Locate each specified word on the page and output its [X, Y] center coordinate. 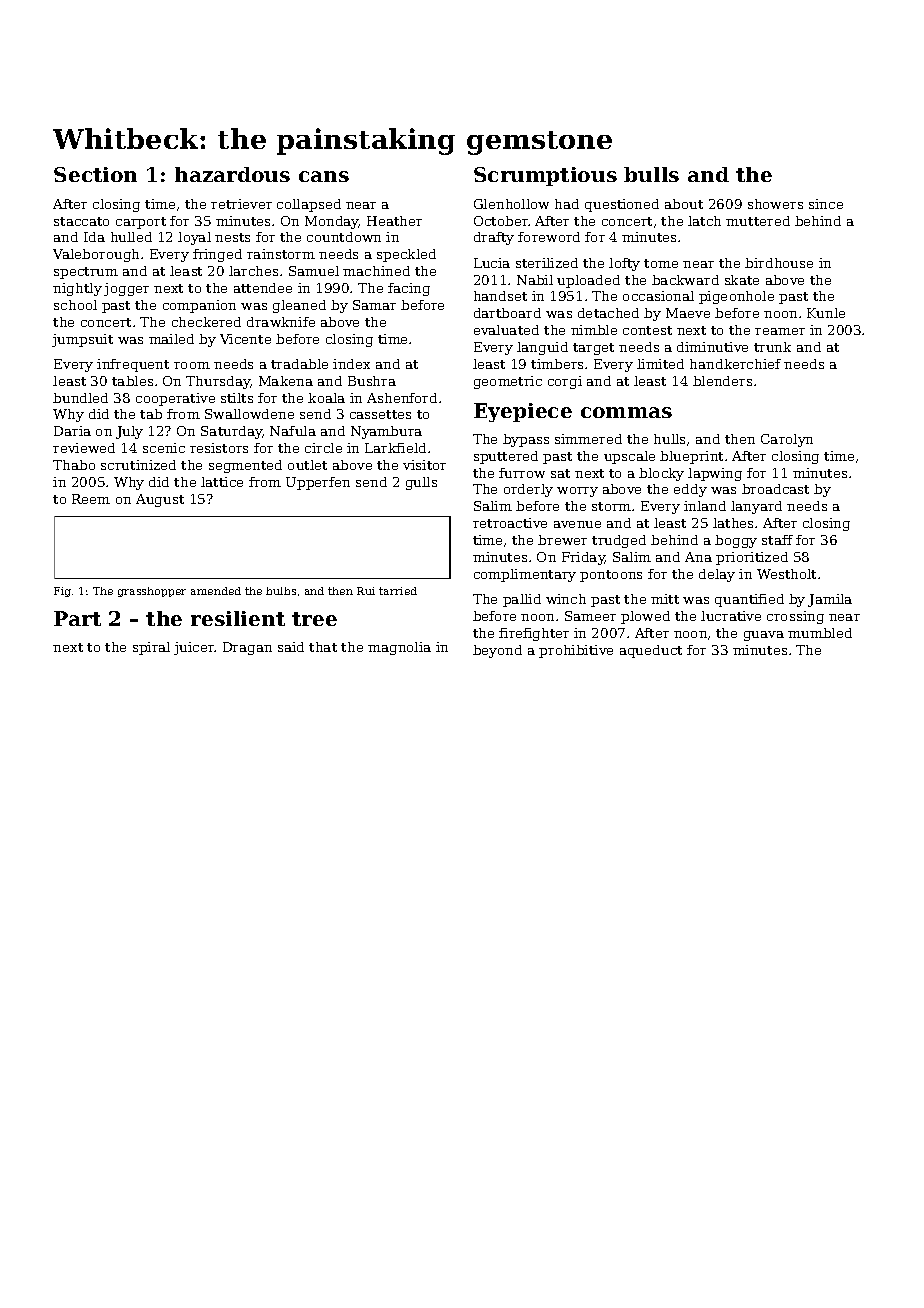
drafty [494, 238]
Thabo [74, 465]
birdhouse [779, 263]
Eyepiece [523, 412]
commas [626, 412]
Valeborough [96, 255]
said [291, 647]
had [567, 204]
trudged [619, 541]
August [160, 500]
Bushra [372, 381]
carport [141, 223]
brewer [562, 540]
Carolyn [787, 440]
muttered [758, 221]
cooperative [175, 399]
